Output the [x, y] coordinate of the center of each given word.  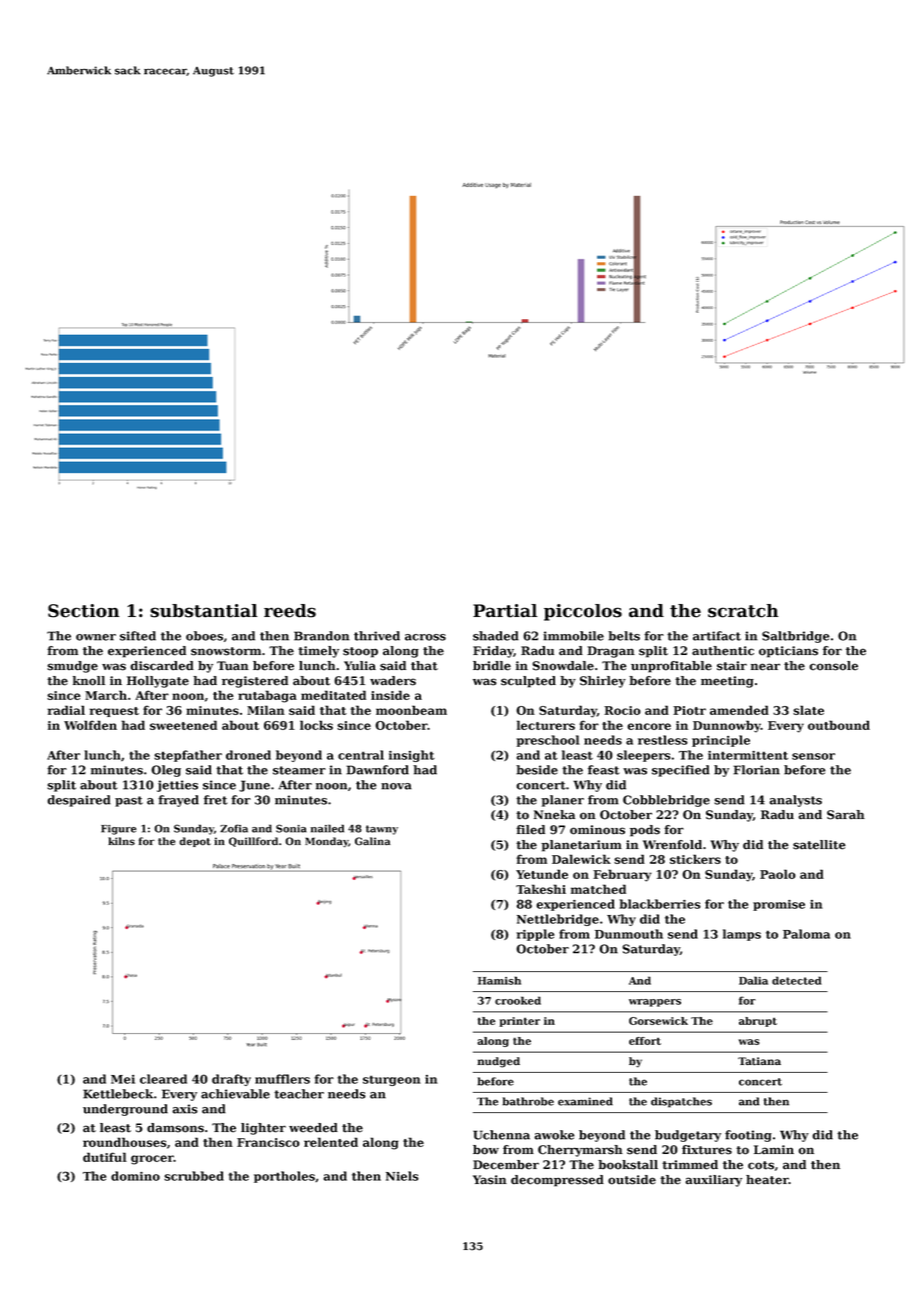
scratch [743, 611]
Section [83, 611]
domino [135, 1176]
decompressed [557, 1181]
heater [767, 1180]
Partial [505, 611]
